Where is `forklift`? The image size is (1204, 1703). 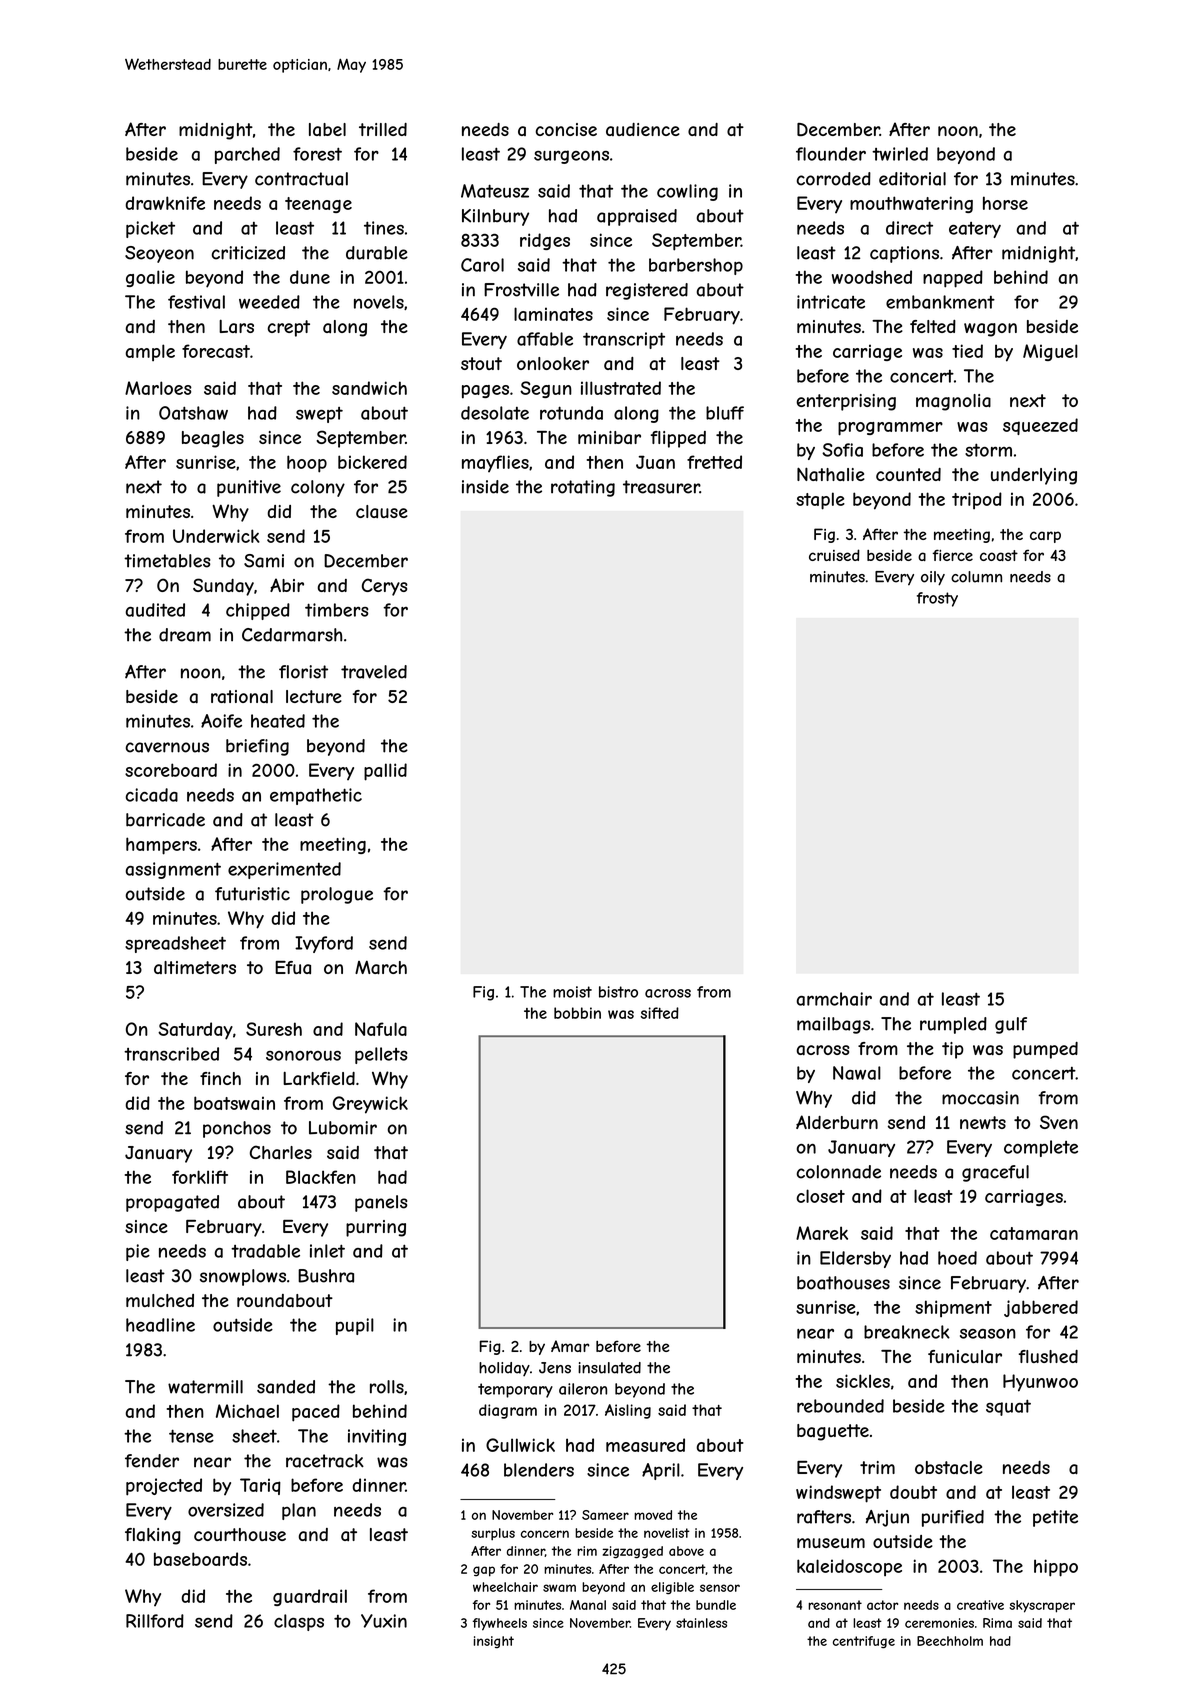 forklift is located at coordinates (200, 1177).
